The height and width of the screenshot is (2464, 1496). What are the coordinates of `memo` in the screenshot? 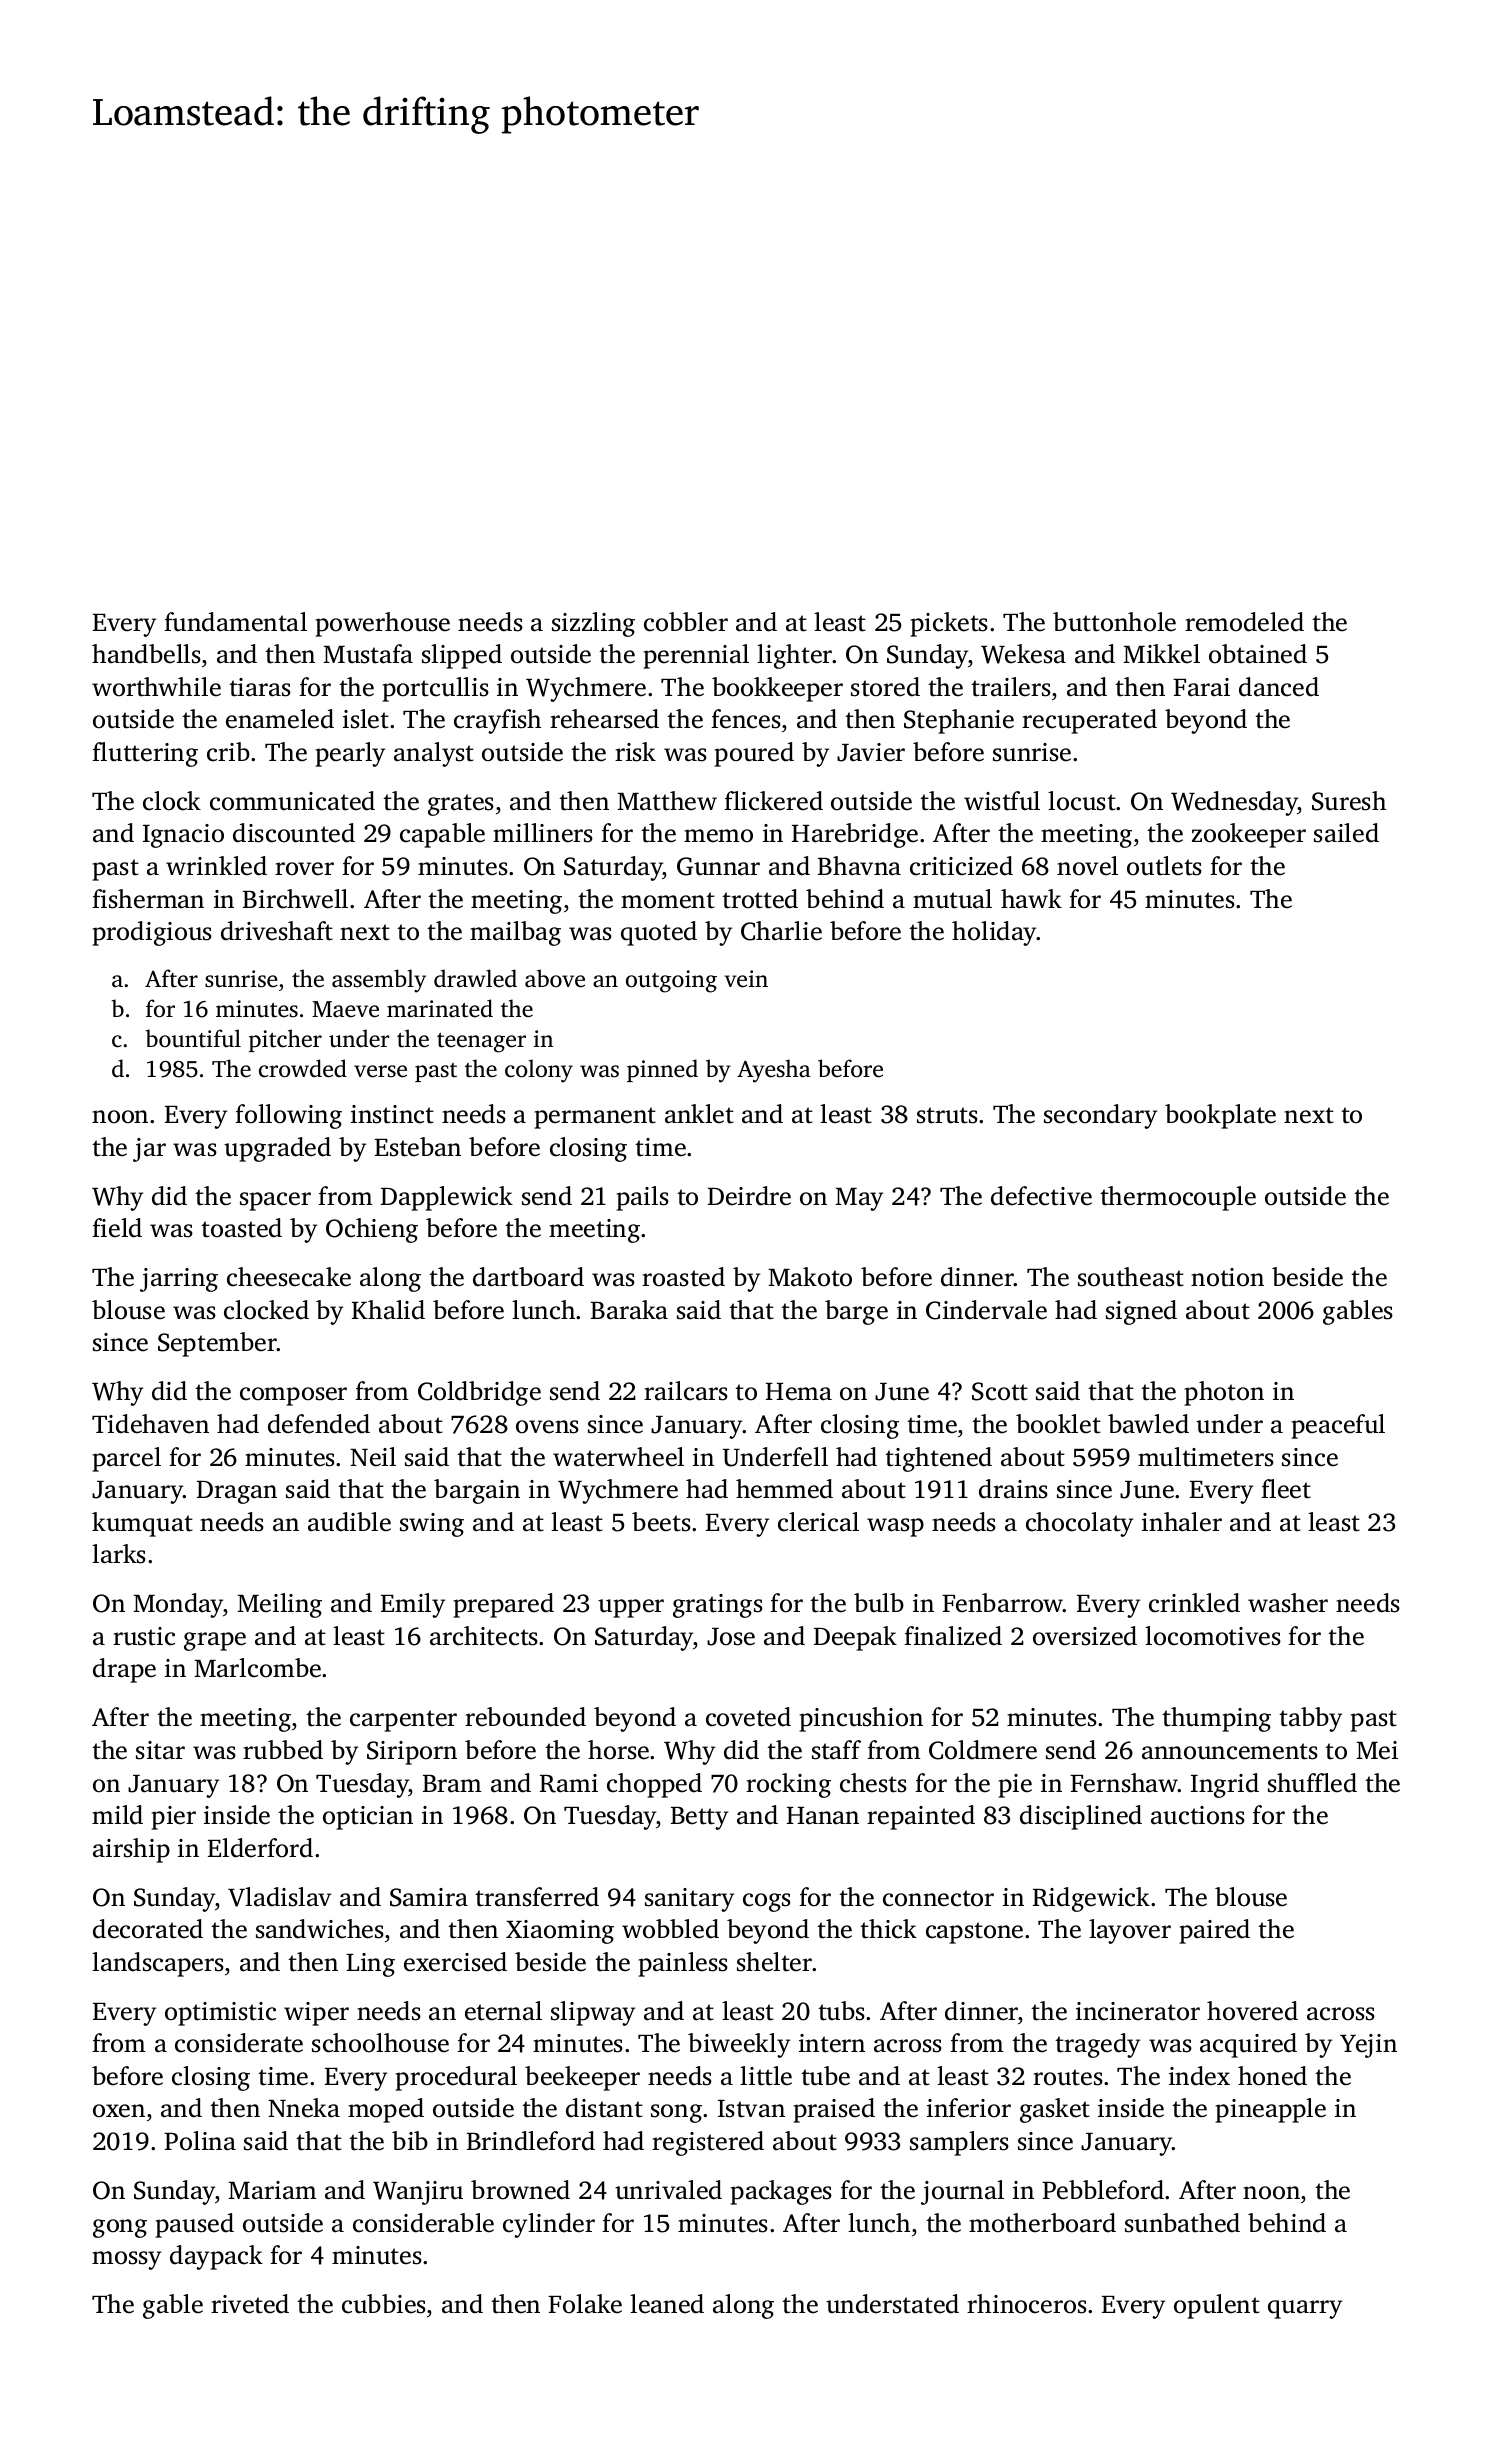 It's located at (718, 836).
